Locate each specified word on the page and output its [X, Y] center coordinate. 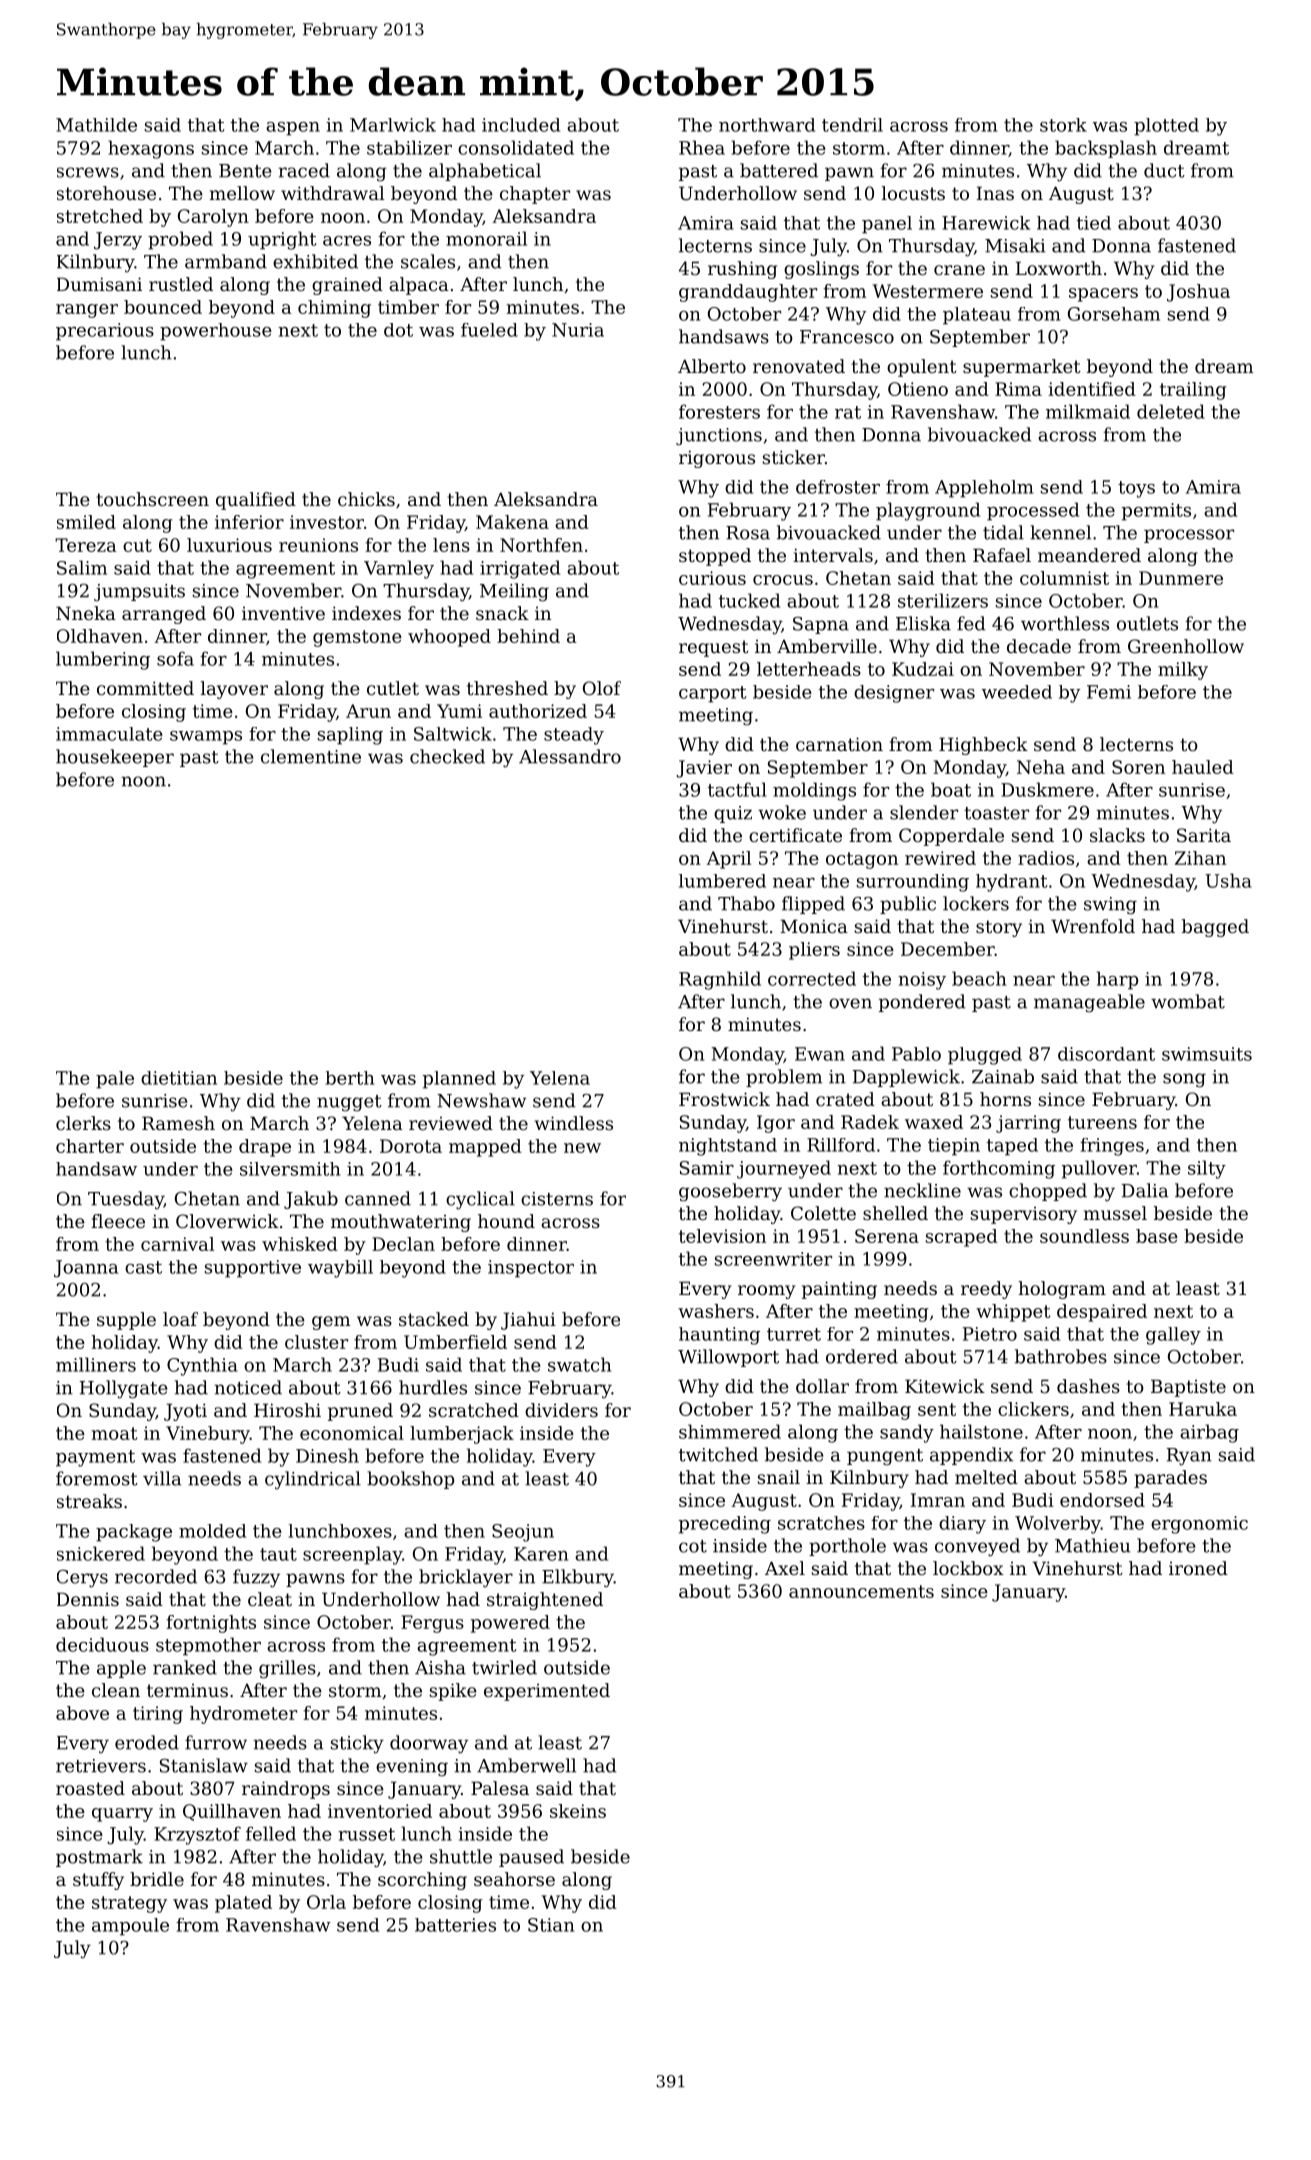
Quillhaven [232, 1812]
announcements [861, 1591]
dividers [561, 1410]
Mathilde [96, 125]
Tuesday [126, 1200]
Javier [704, 769]
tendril [852, 125]
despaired [1102, 1313]
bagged [1215, 928]
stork [1063, 125]
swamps [206, 738]
